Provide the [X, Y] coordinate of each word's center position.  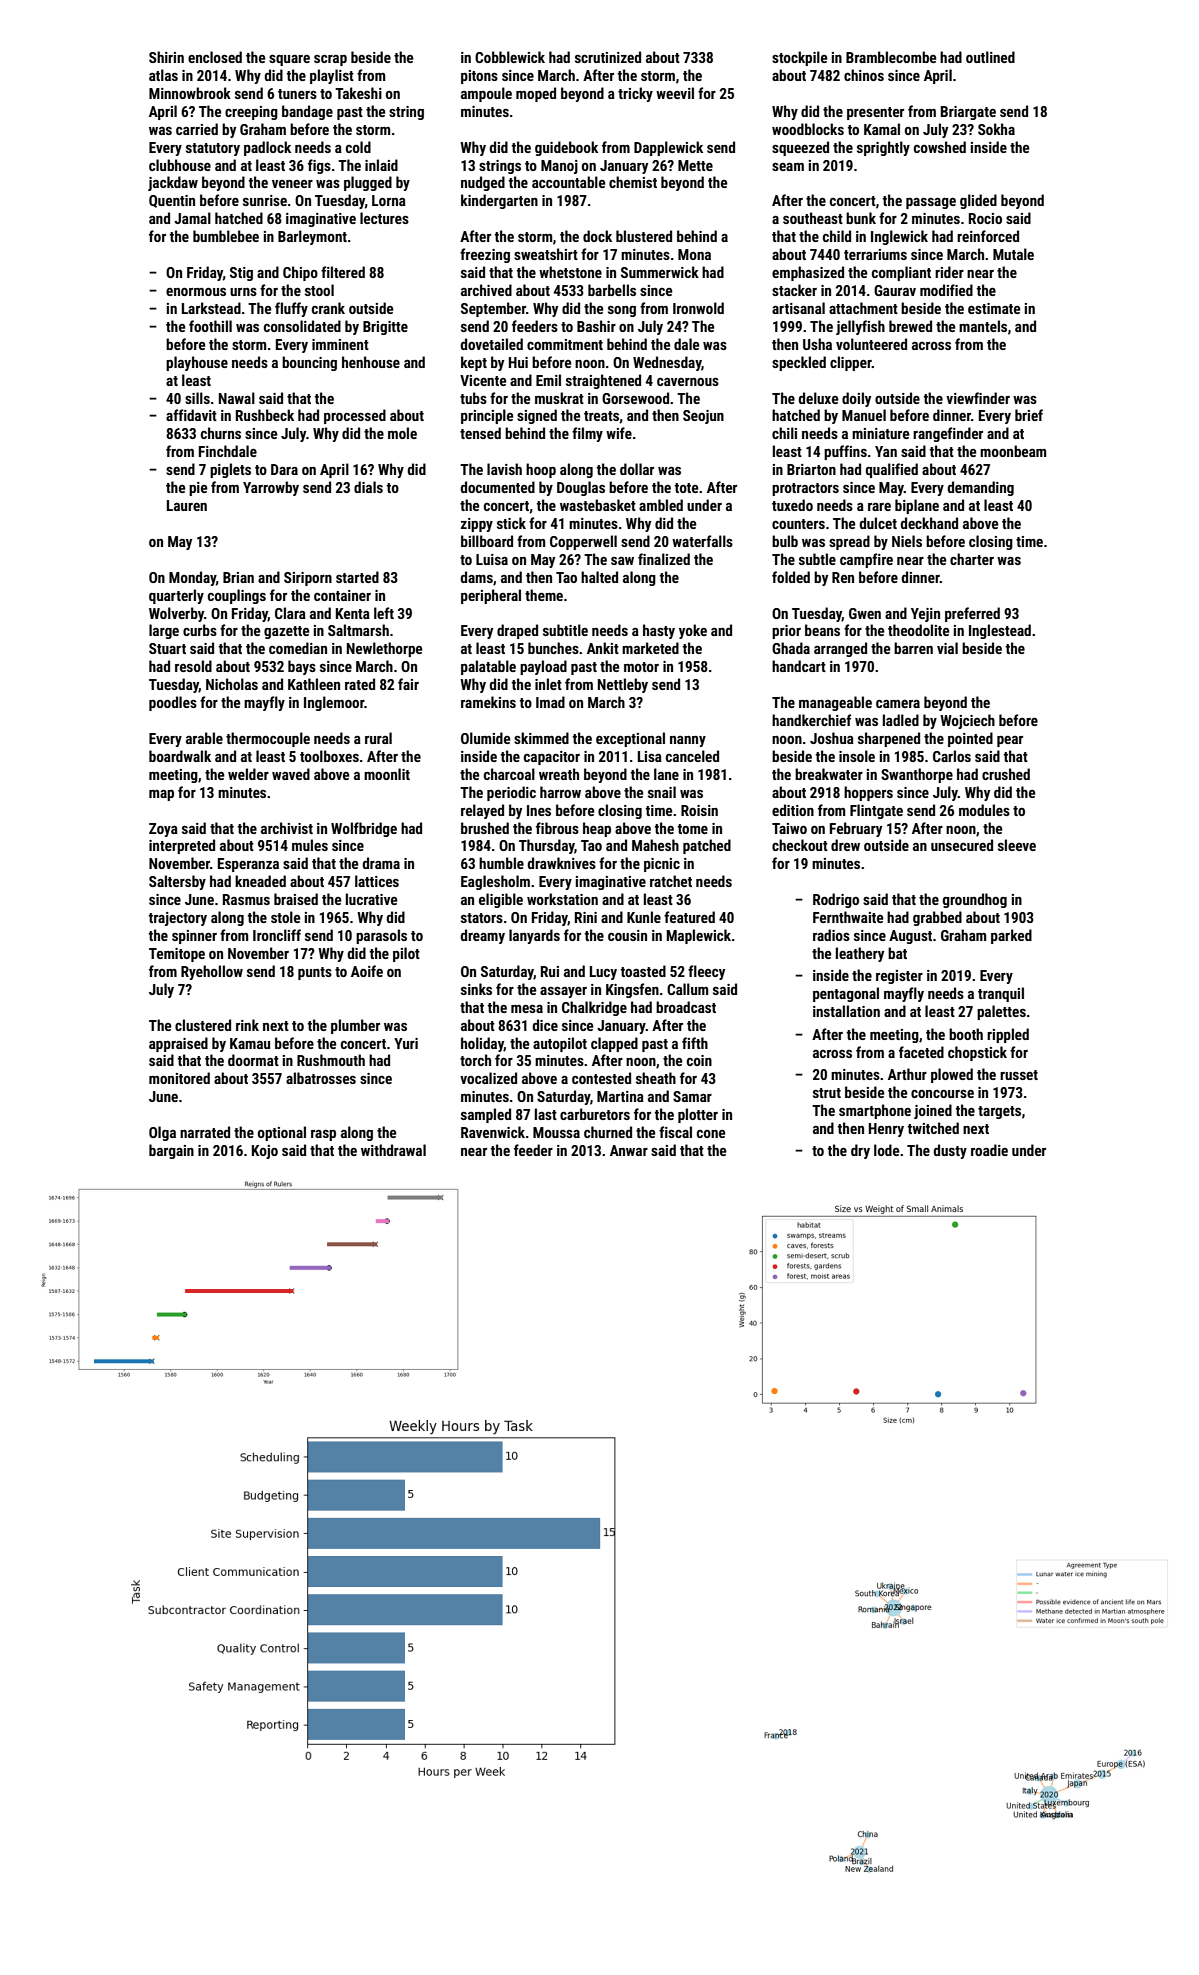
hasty [659, 631]
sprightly [883, 148]
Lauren [187, 505]
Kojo [265, 1152]
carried [197, 129]
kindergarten [499, 201]
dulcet [878, 523]
